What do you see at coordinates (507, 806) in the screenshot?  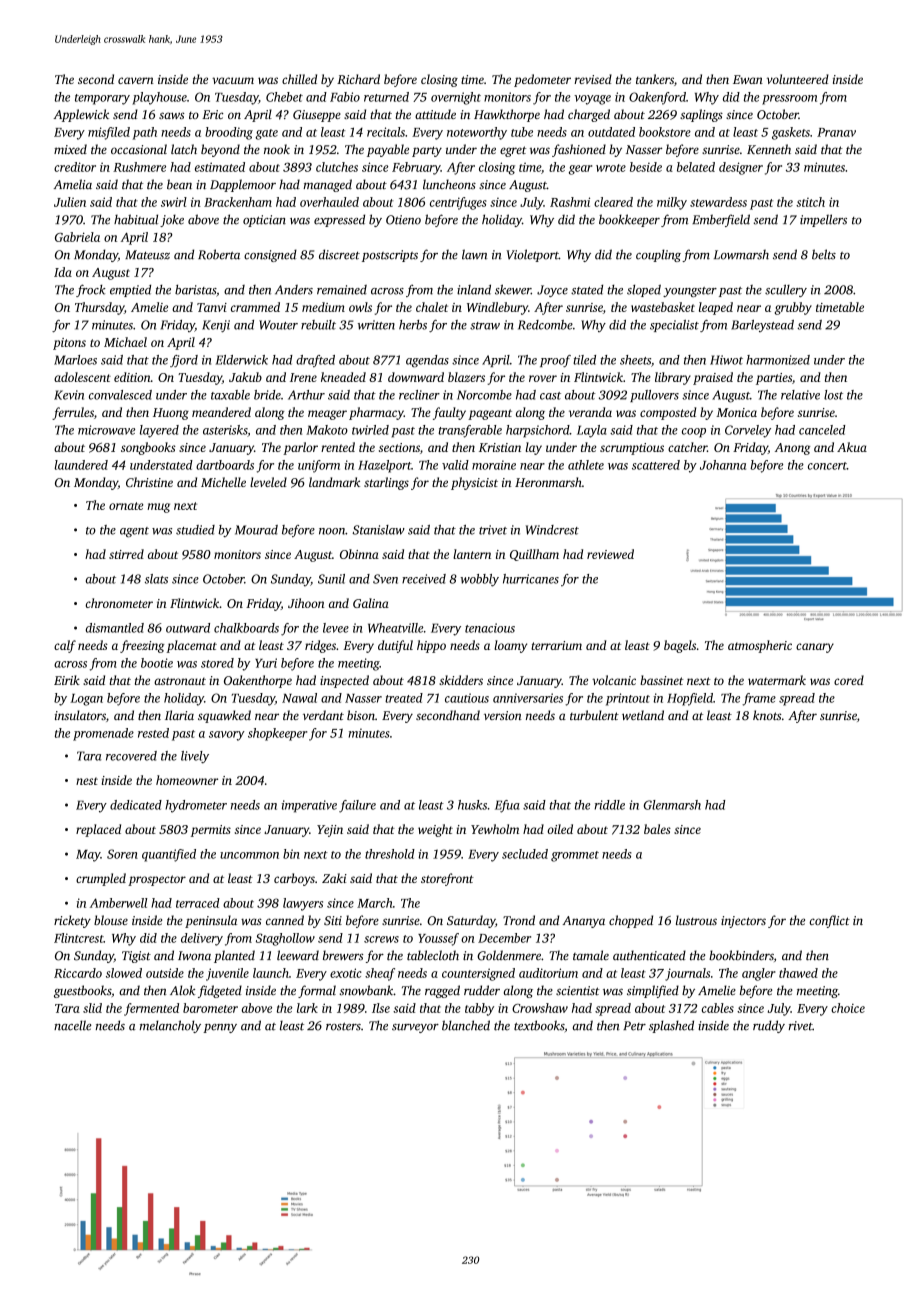 I see `Efua` at bounding box center [507, 806].
